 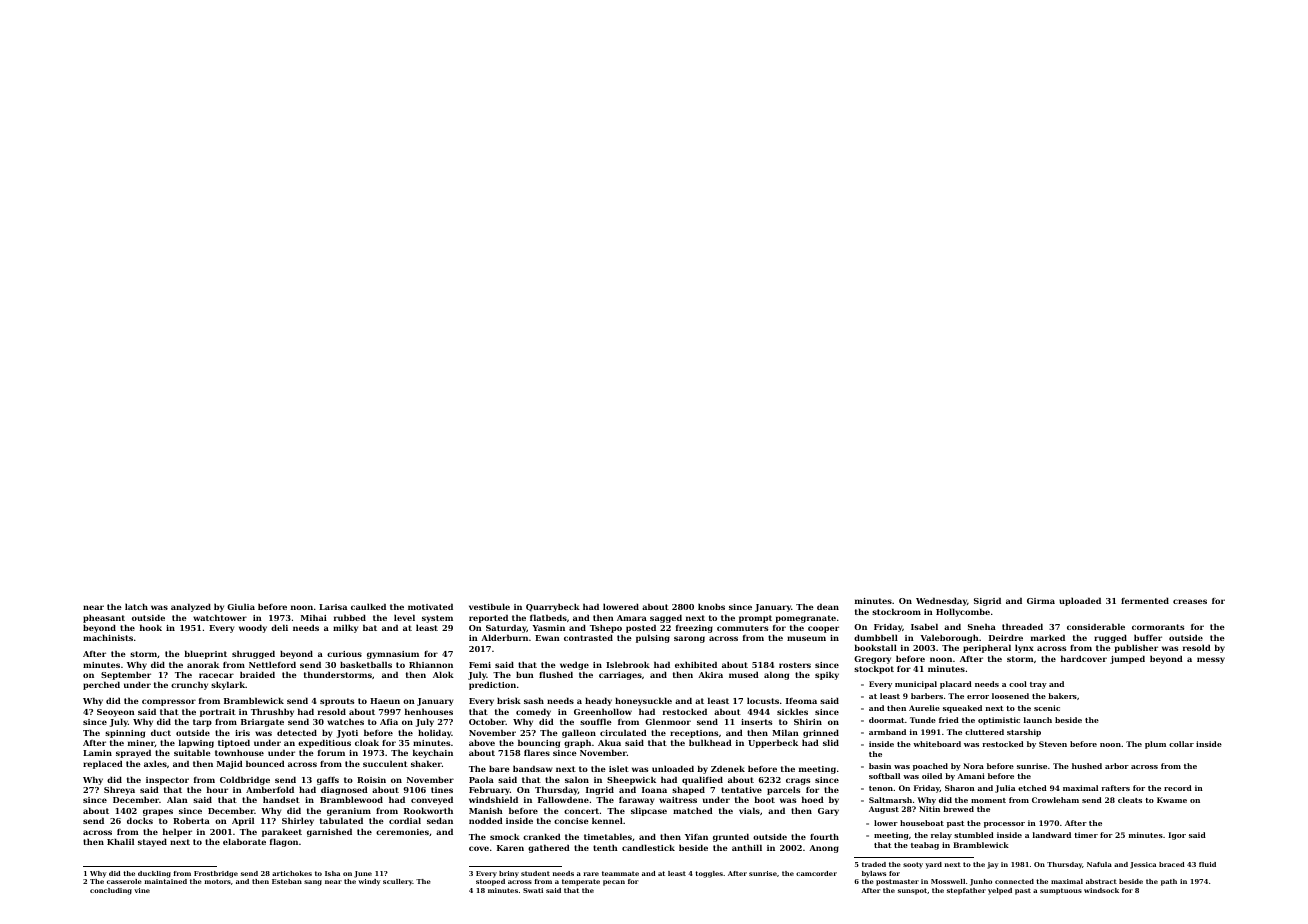 What do you see at coordinates (912, 891) in the image?
I see `sunspot` at bounding box center [912, 891].
